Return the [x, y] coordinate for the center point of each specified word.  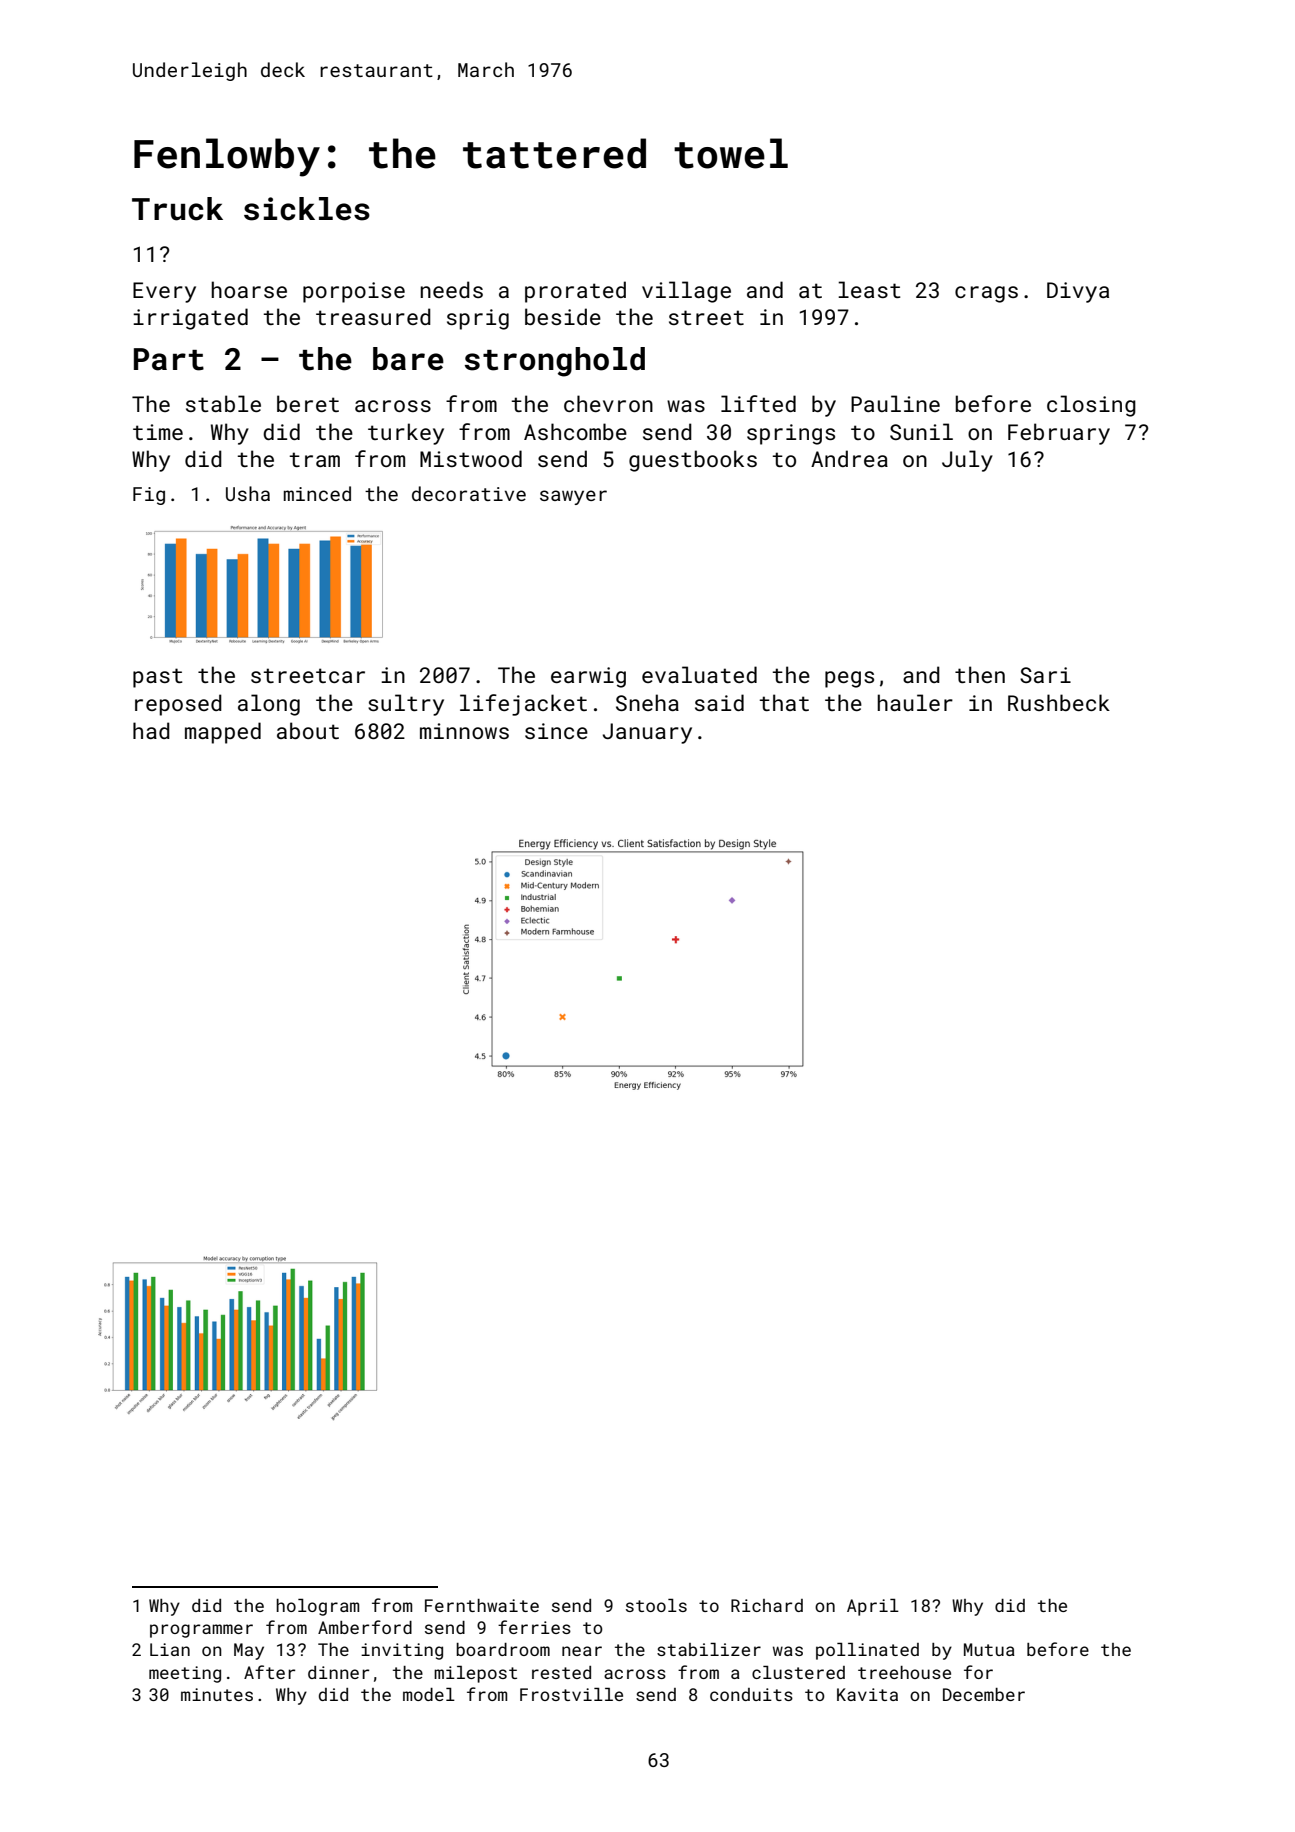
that [784, 702]
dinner [338, 1672]
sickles [307, 209]
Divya [1078, 292]
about [308, 730]
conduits [751, 1694]
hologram [317, 1607]
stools [656, 1605]
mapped [223, 733]
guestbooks [693, 461]
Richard [767, 1605]
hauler [915, 702]
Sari [1045, 675]
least [869, 289]
